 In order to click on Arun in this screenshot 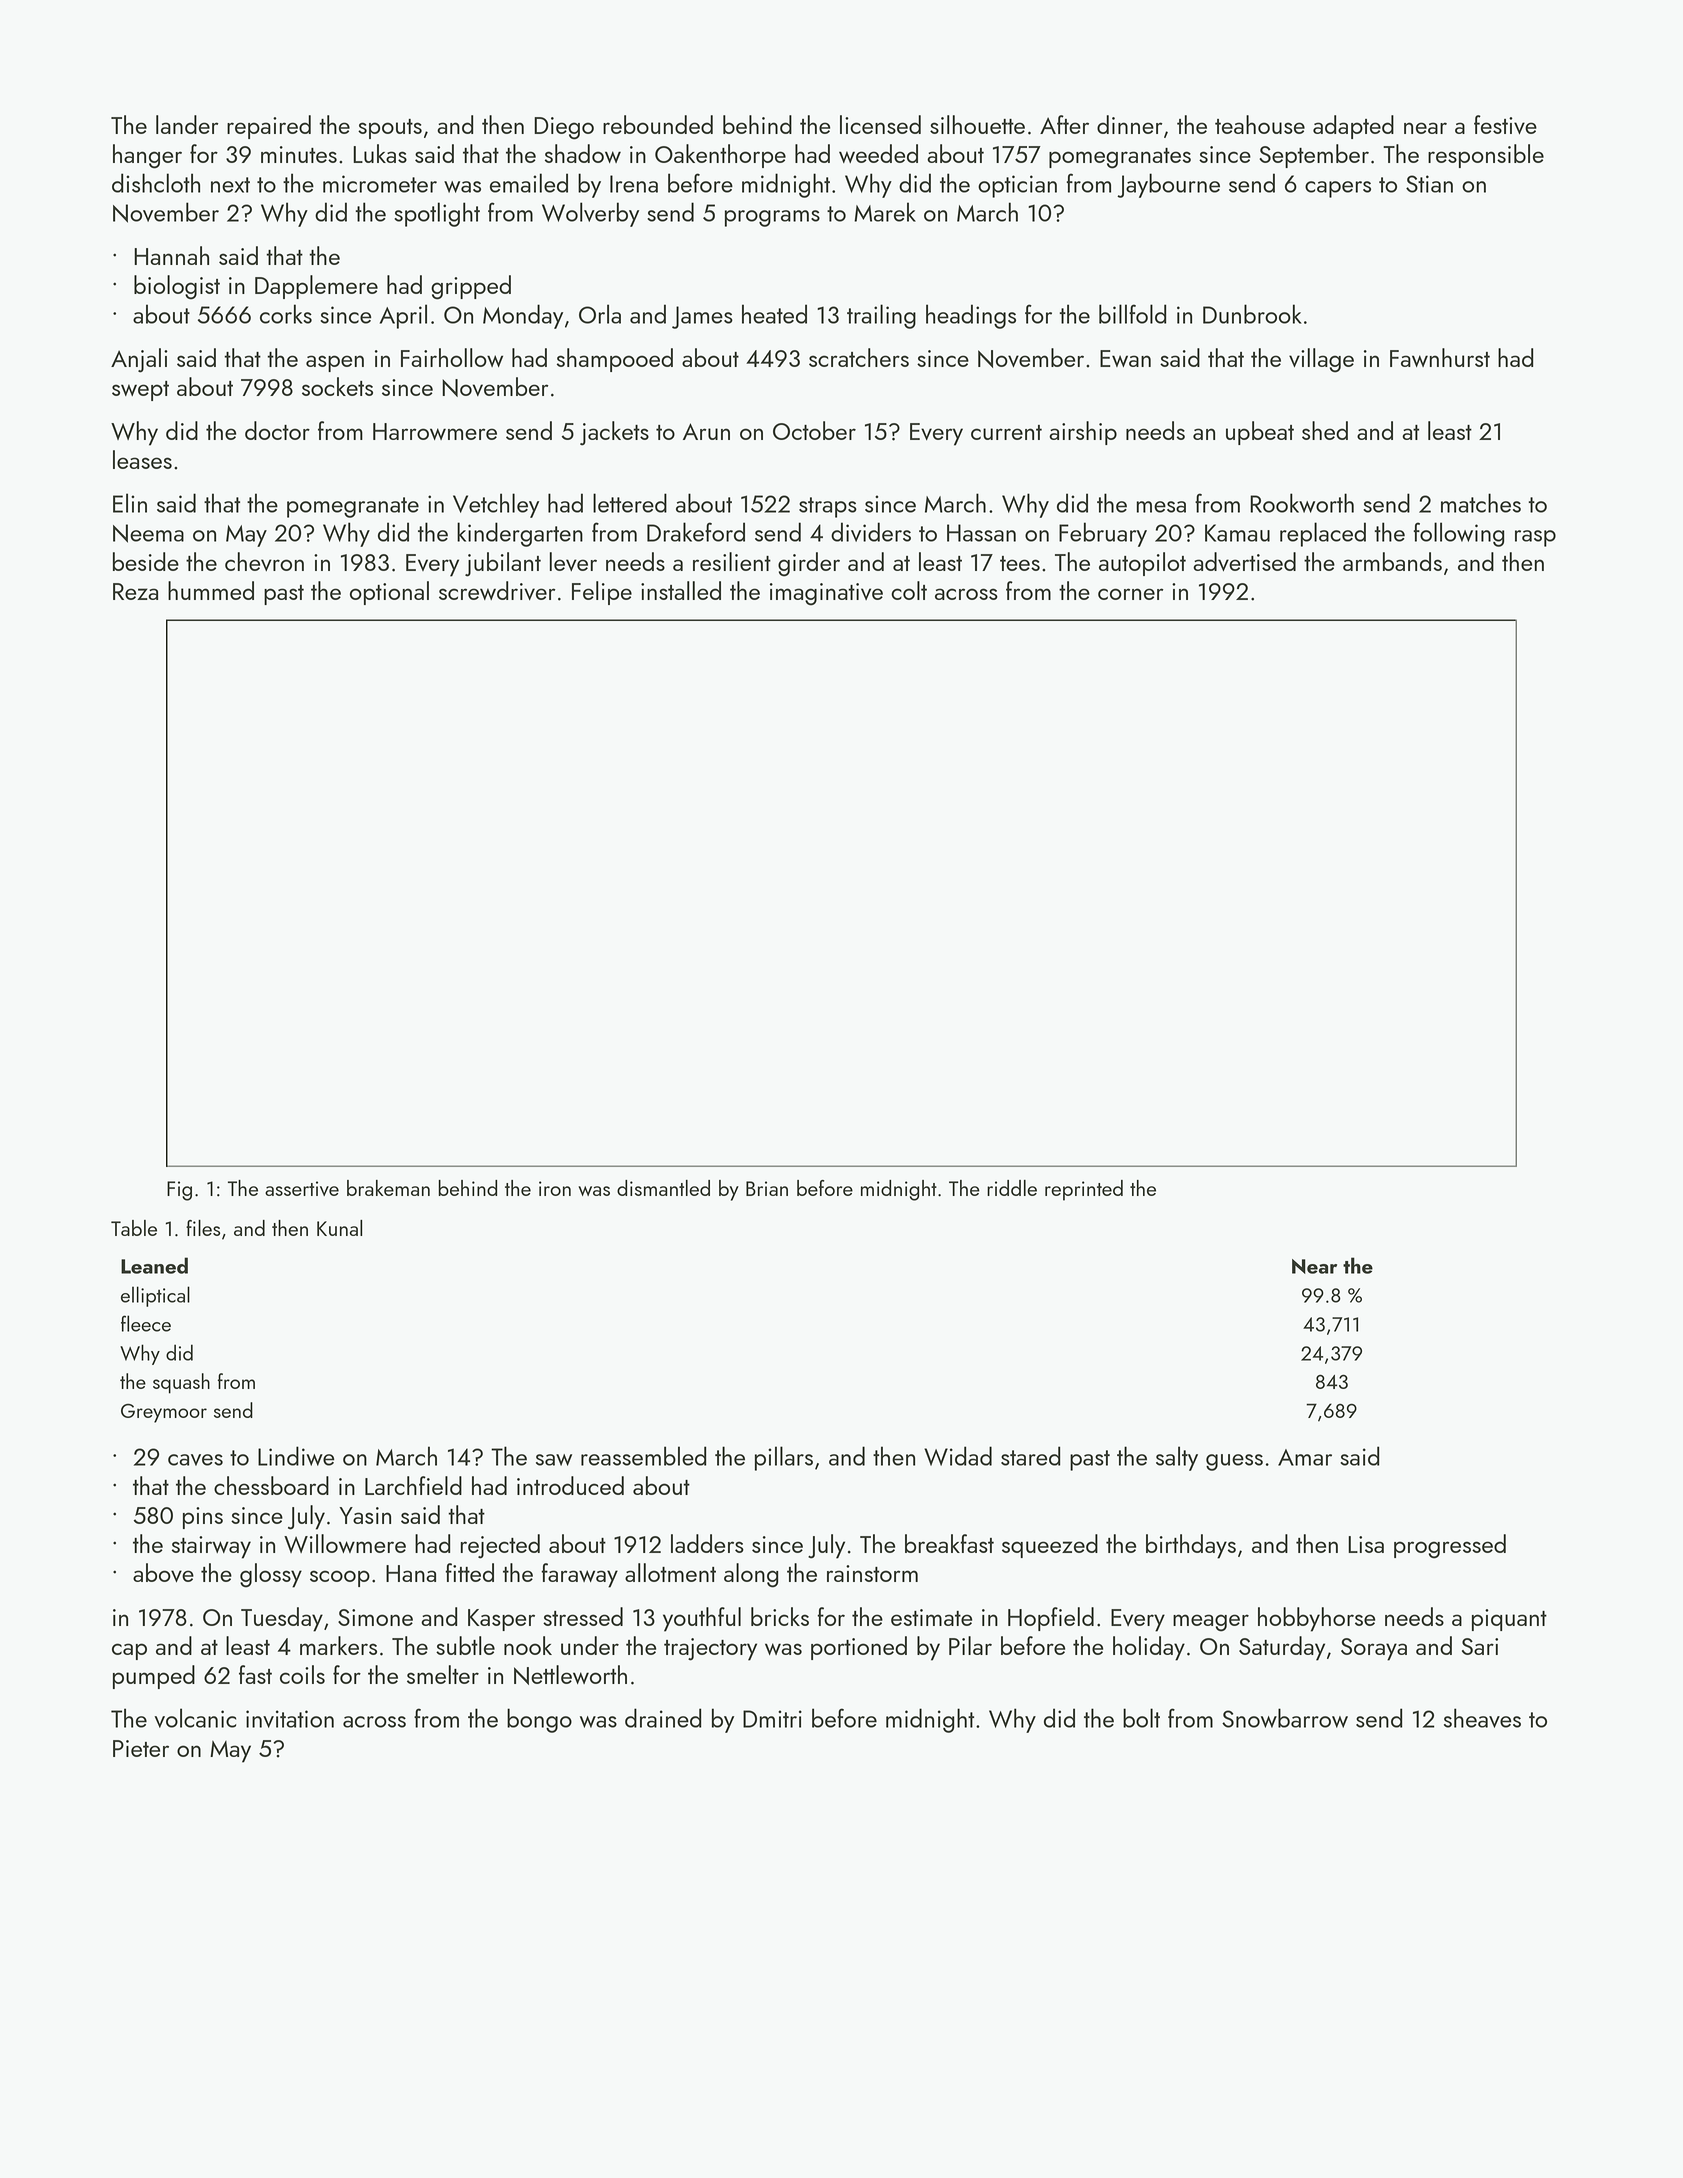, I will do `click(706, 431)`.
